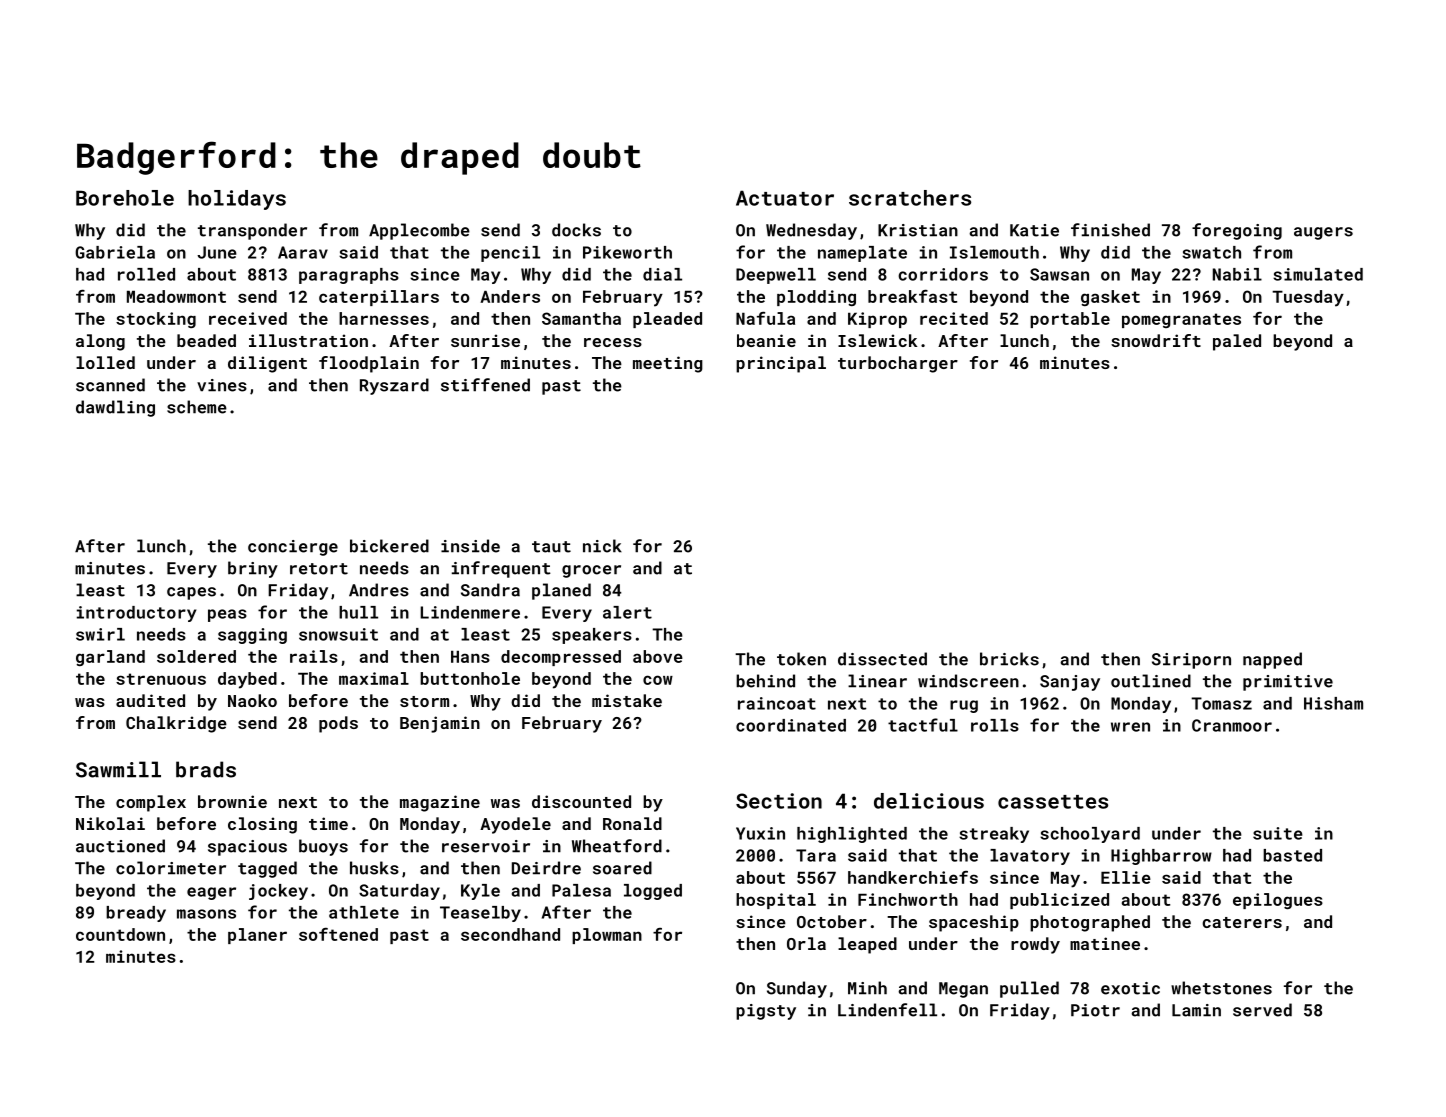  What do you see at coordinates (816, 298) in the screenshot?
I see `plodding` at bounding box center [816, 298].
